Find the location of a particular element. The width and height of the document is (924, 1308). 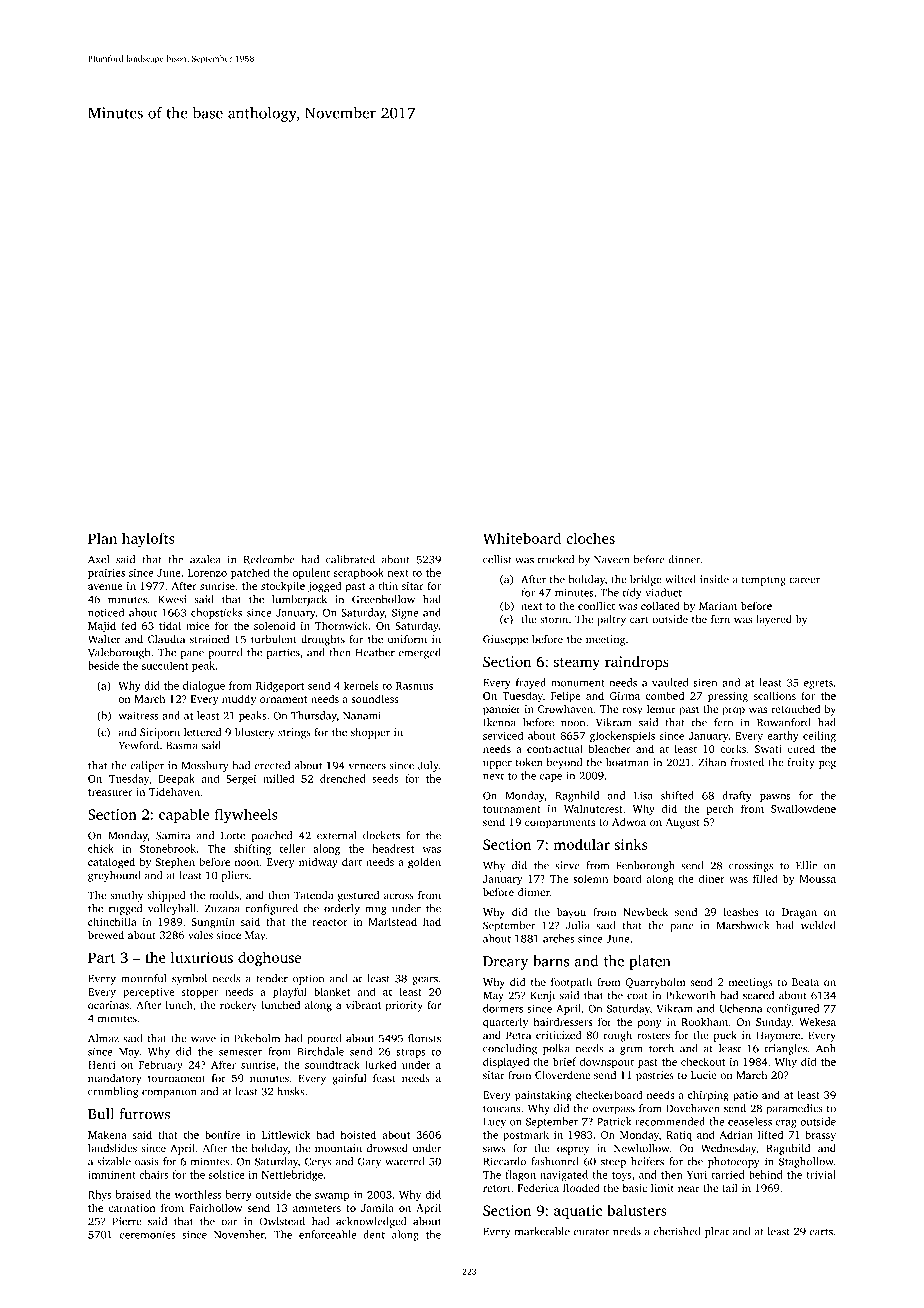

Swati is located at coordinates (768, 749).
